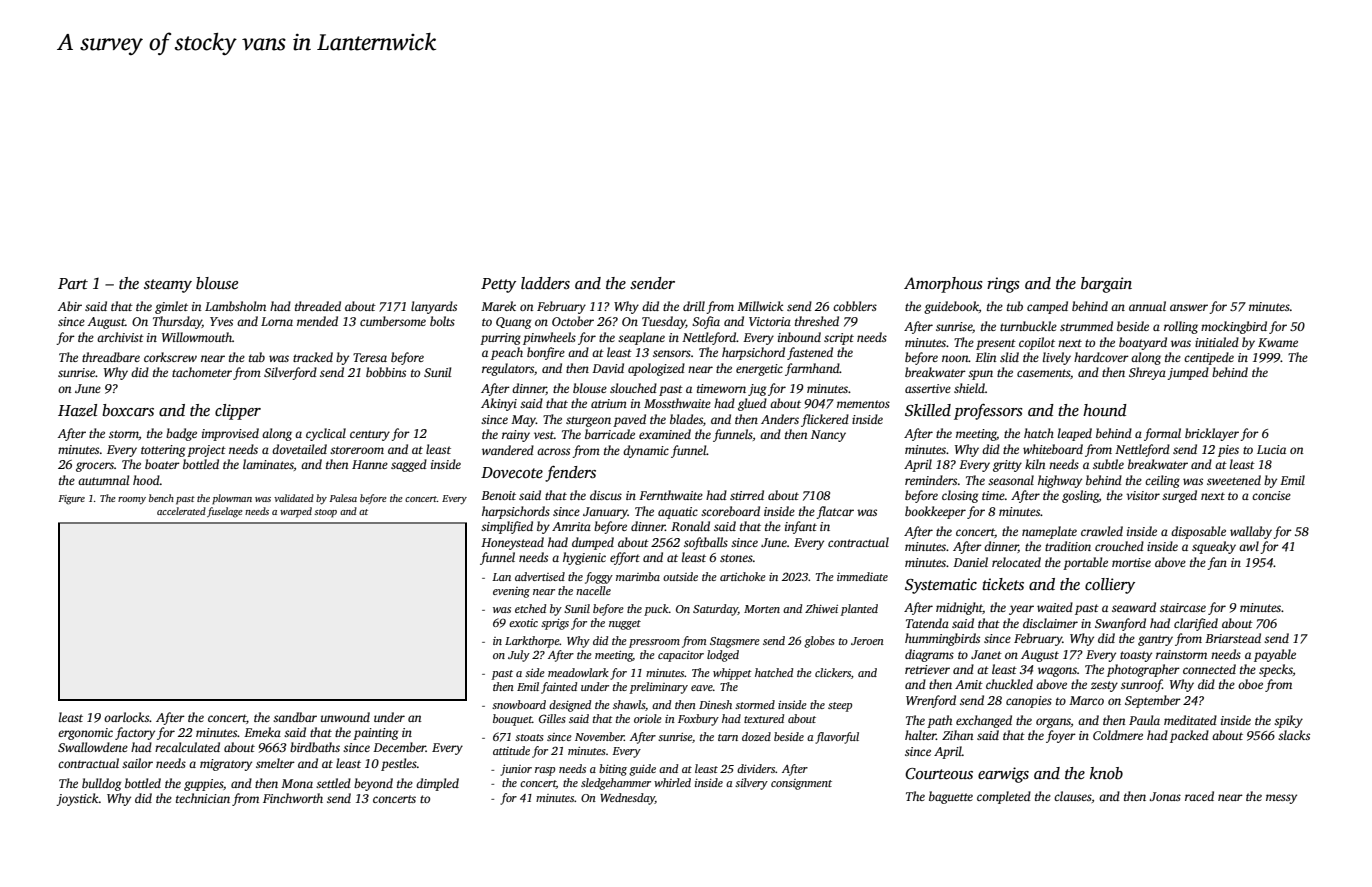 The width and height of the image is (1372, 887). I want to click on Amrita, so click(571, 526).
